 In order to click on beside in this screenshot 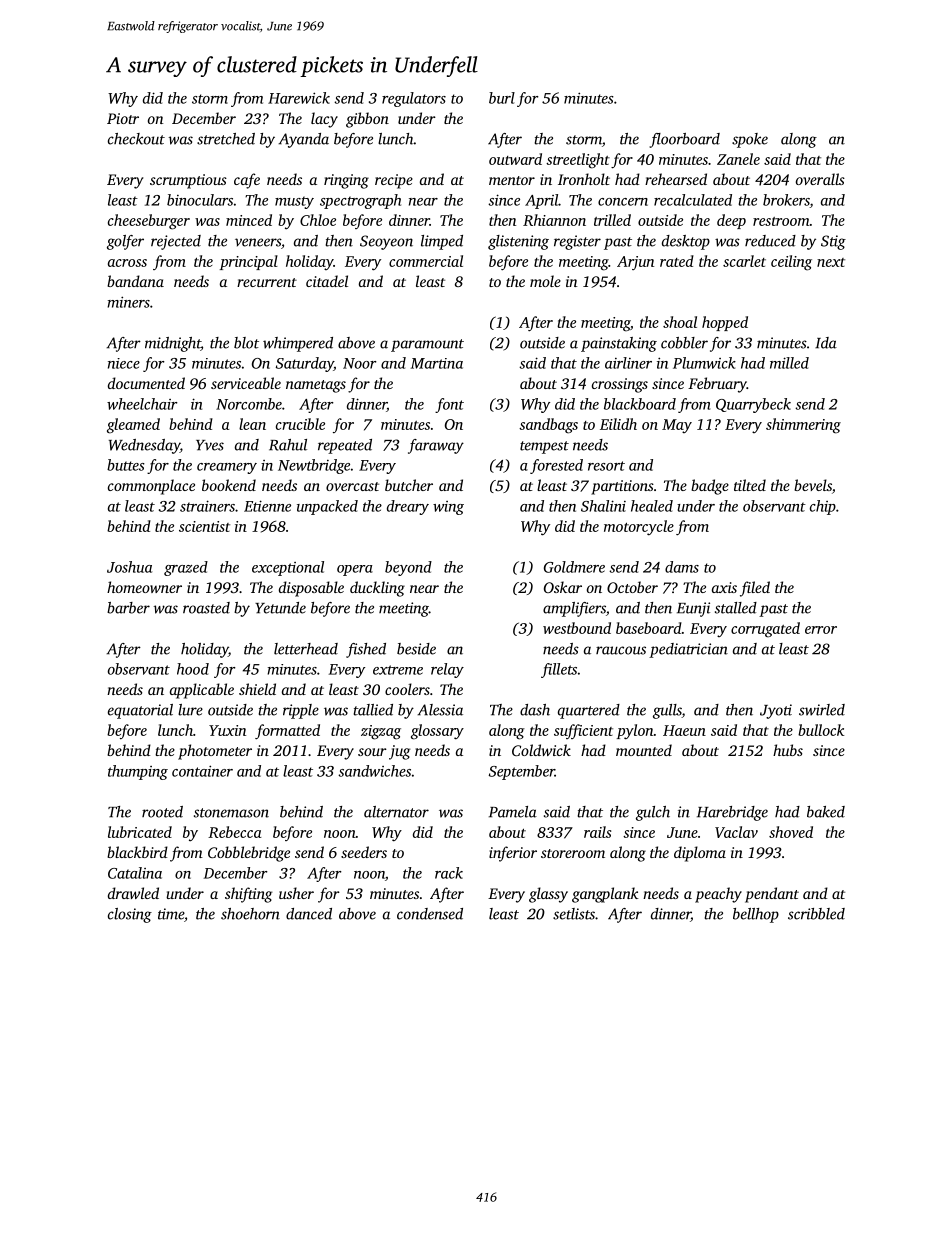, I will do `click(416, 649)`.
